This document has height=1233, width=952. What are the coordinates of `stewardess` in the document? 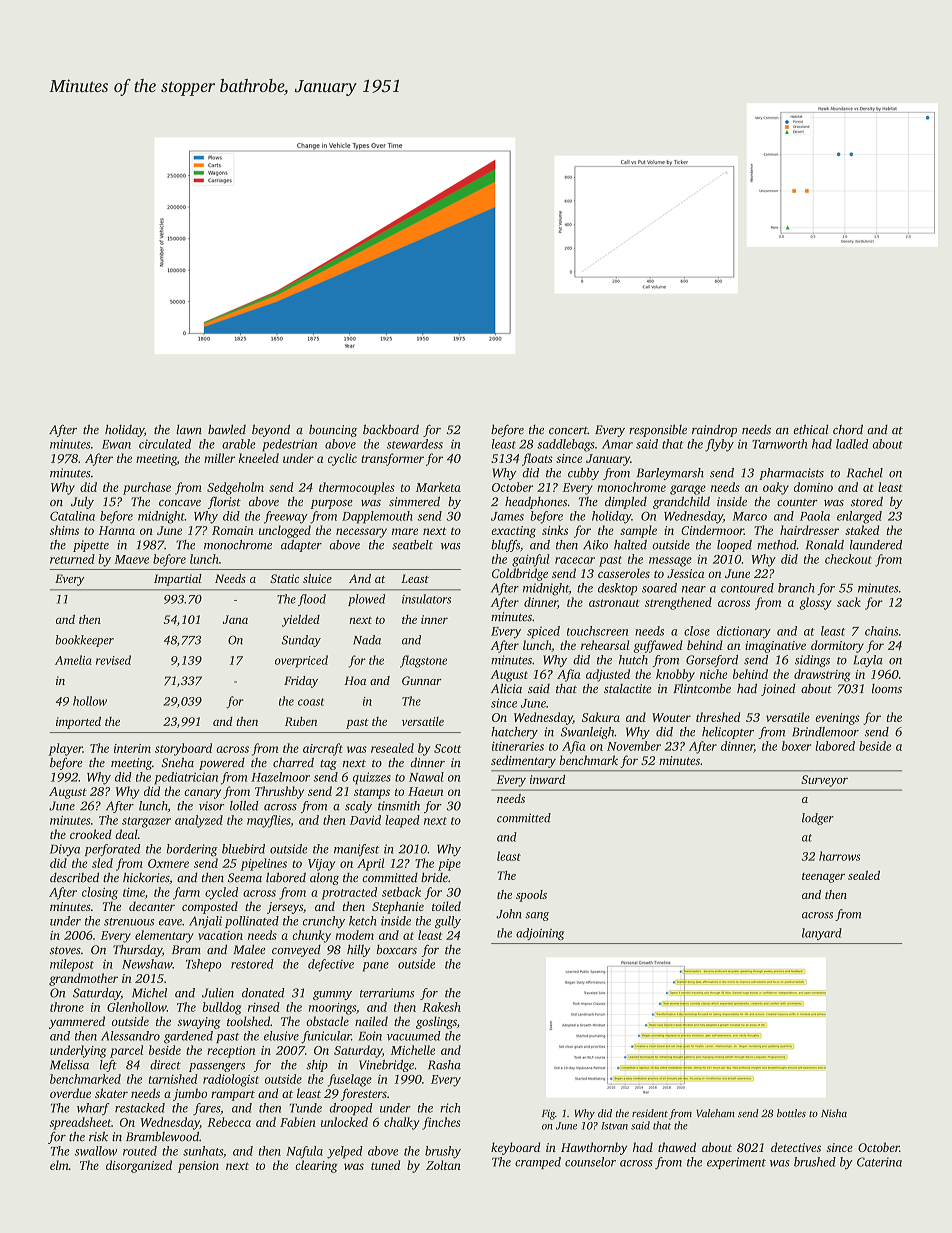 It's located at (415, 444).
